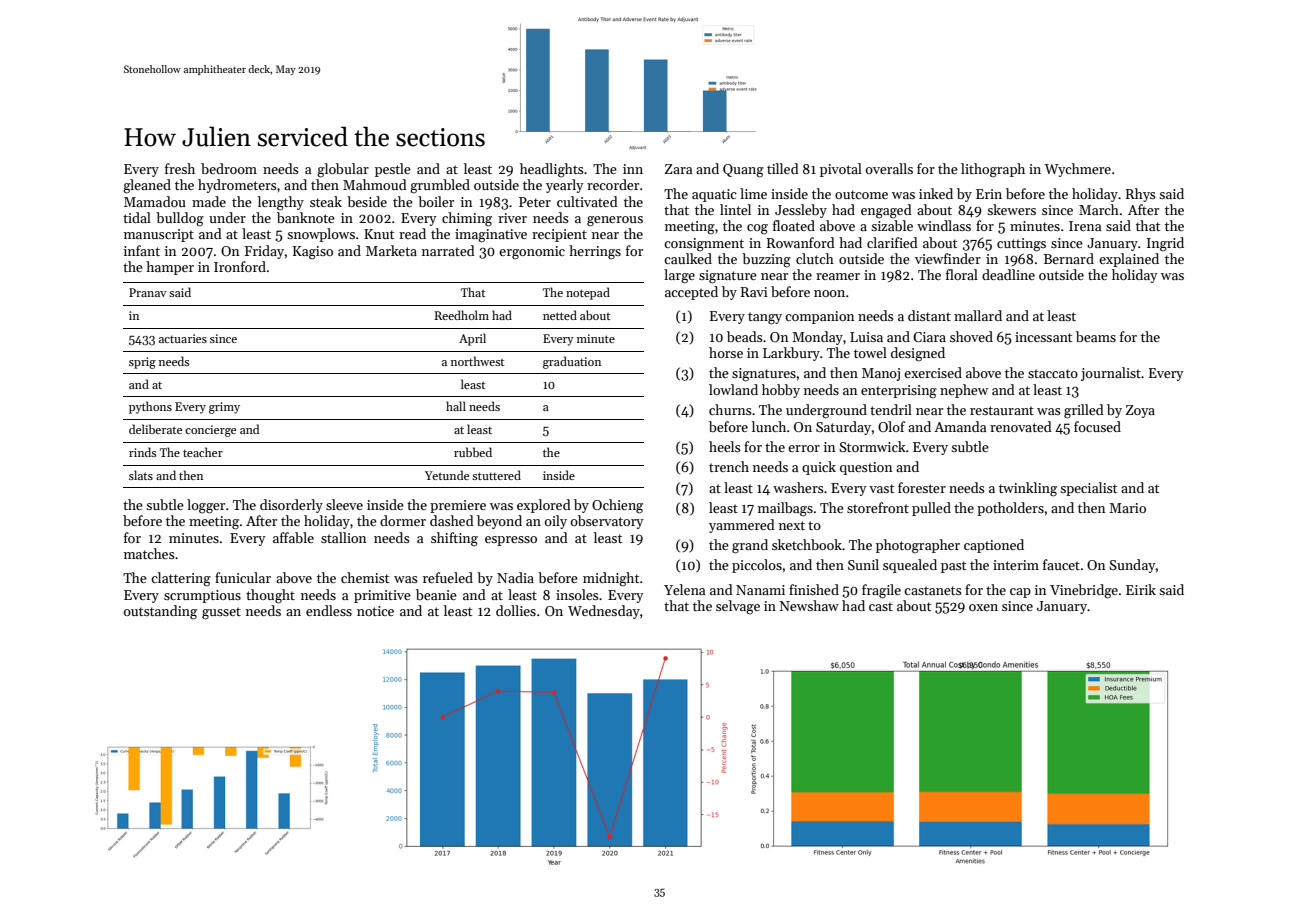 The image size is (1308, 924). What do you see at coordinates (1129, 260) in the document?
I see `explained` at bounding box center [1129, 260].
